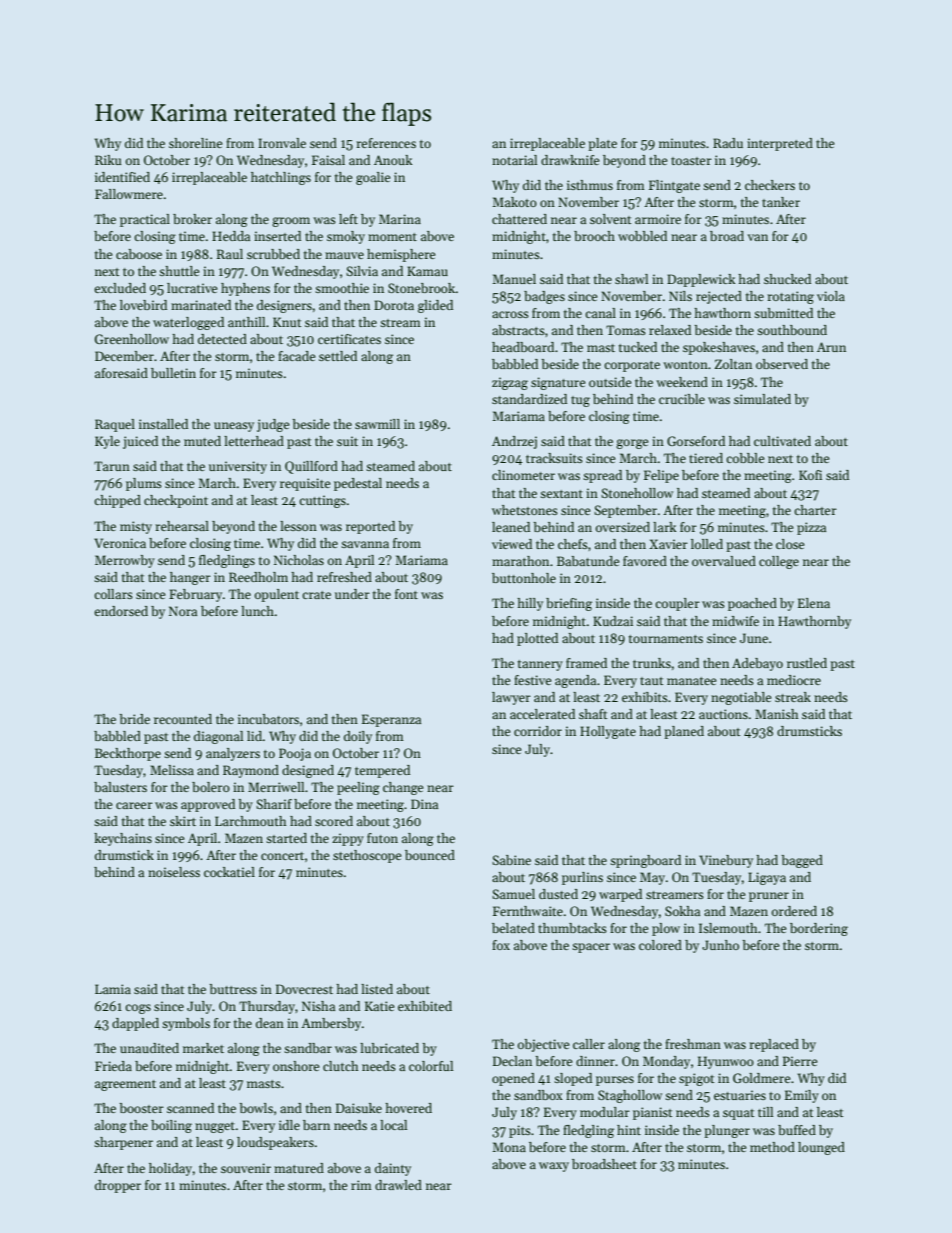 The height and width of the document is (1233, 952). Describe the element at coordinates (382, 838) in the document. I see `futon` at that location.
